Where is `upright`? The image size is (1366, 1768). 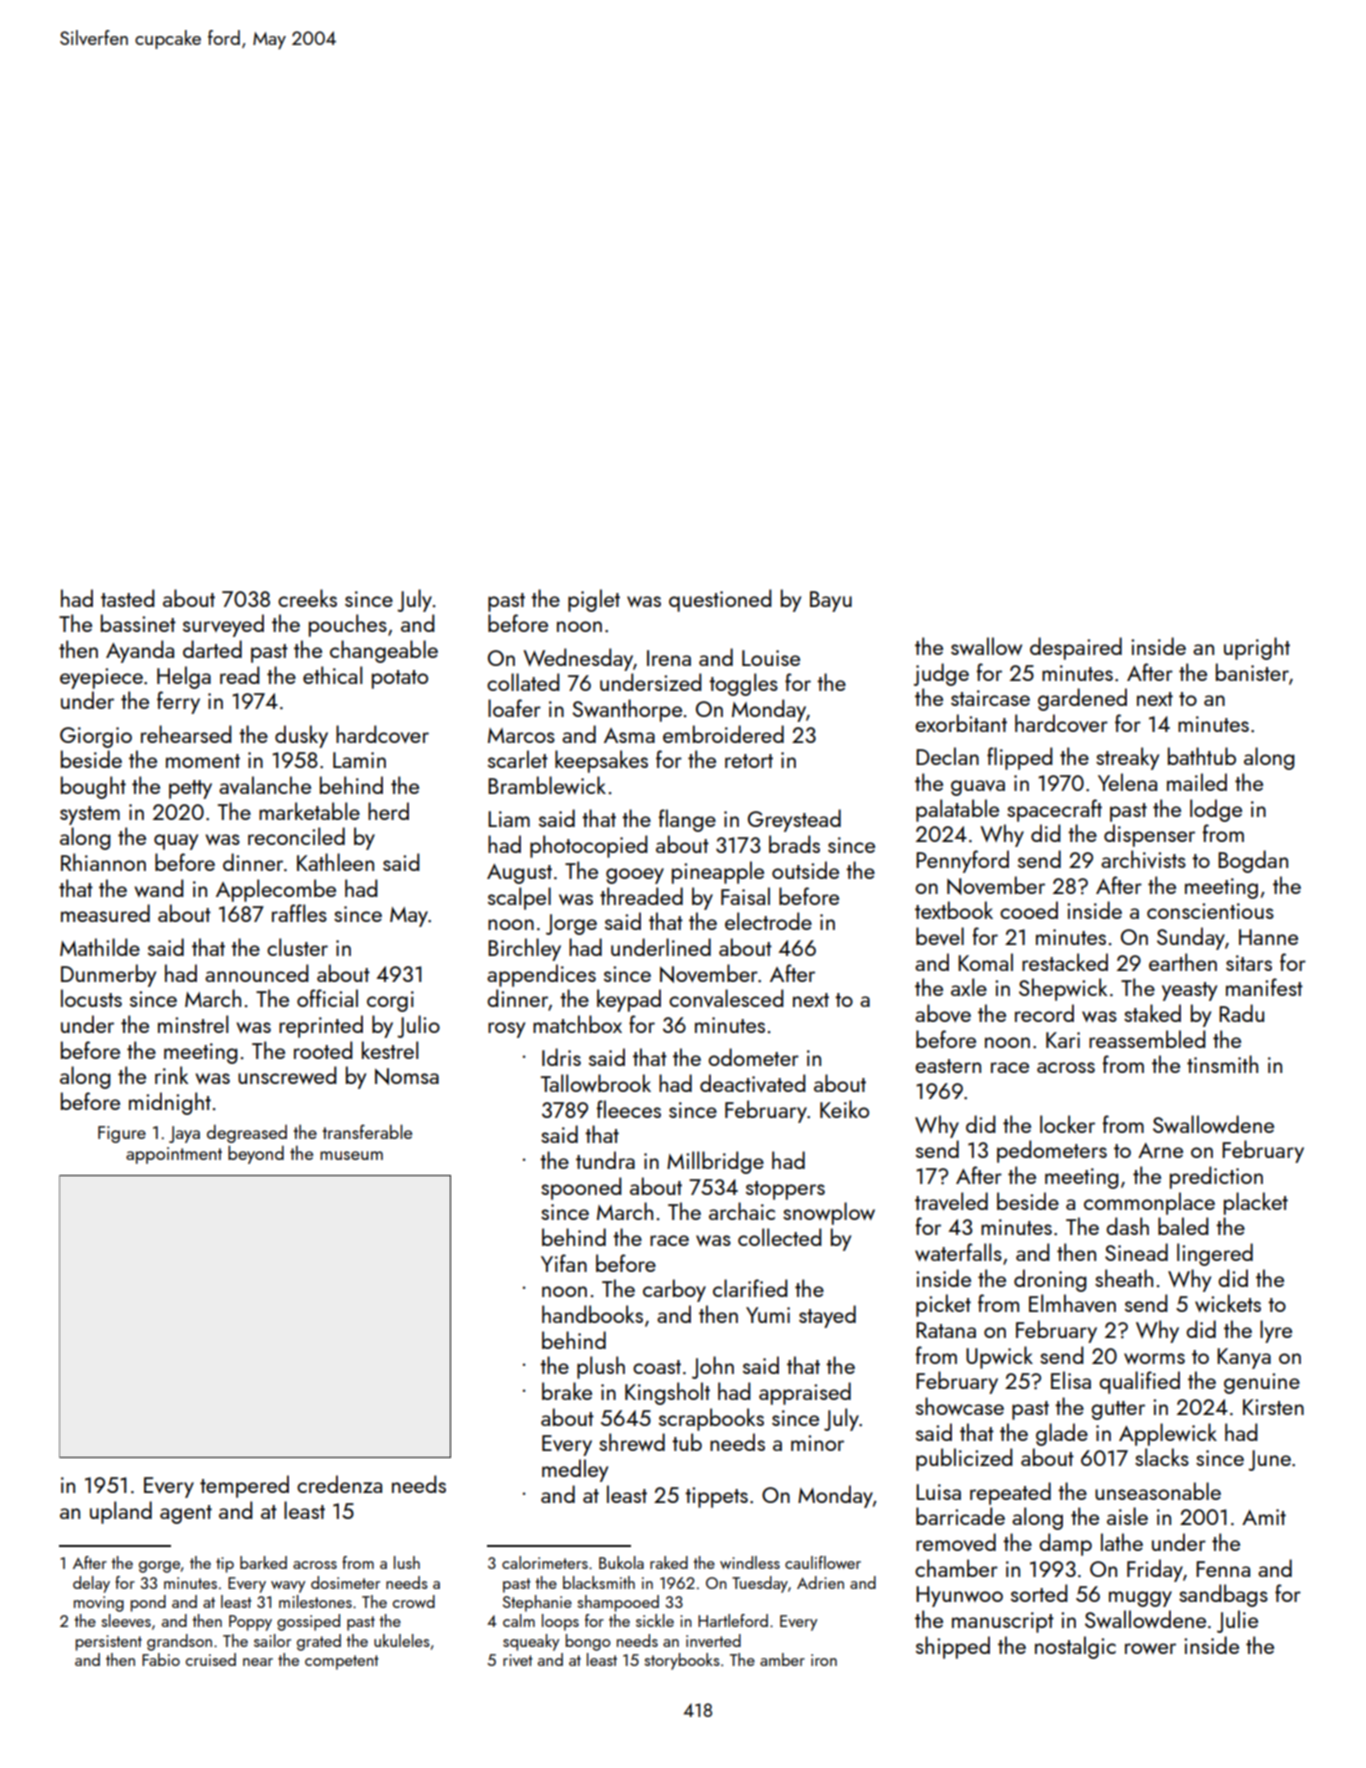 upright is located at coordinates (1257, 648).
